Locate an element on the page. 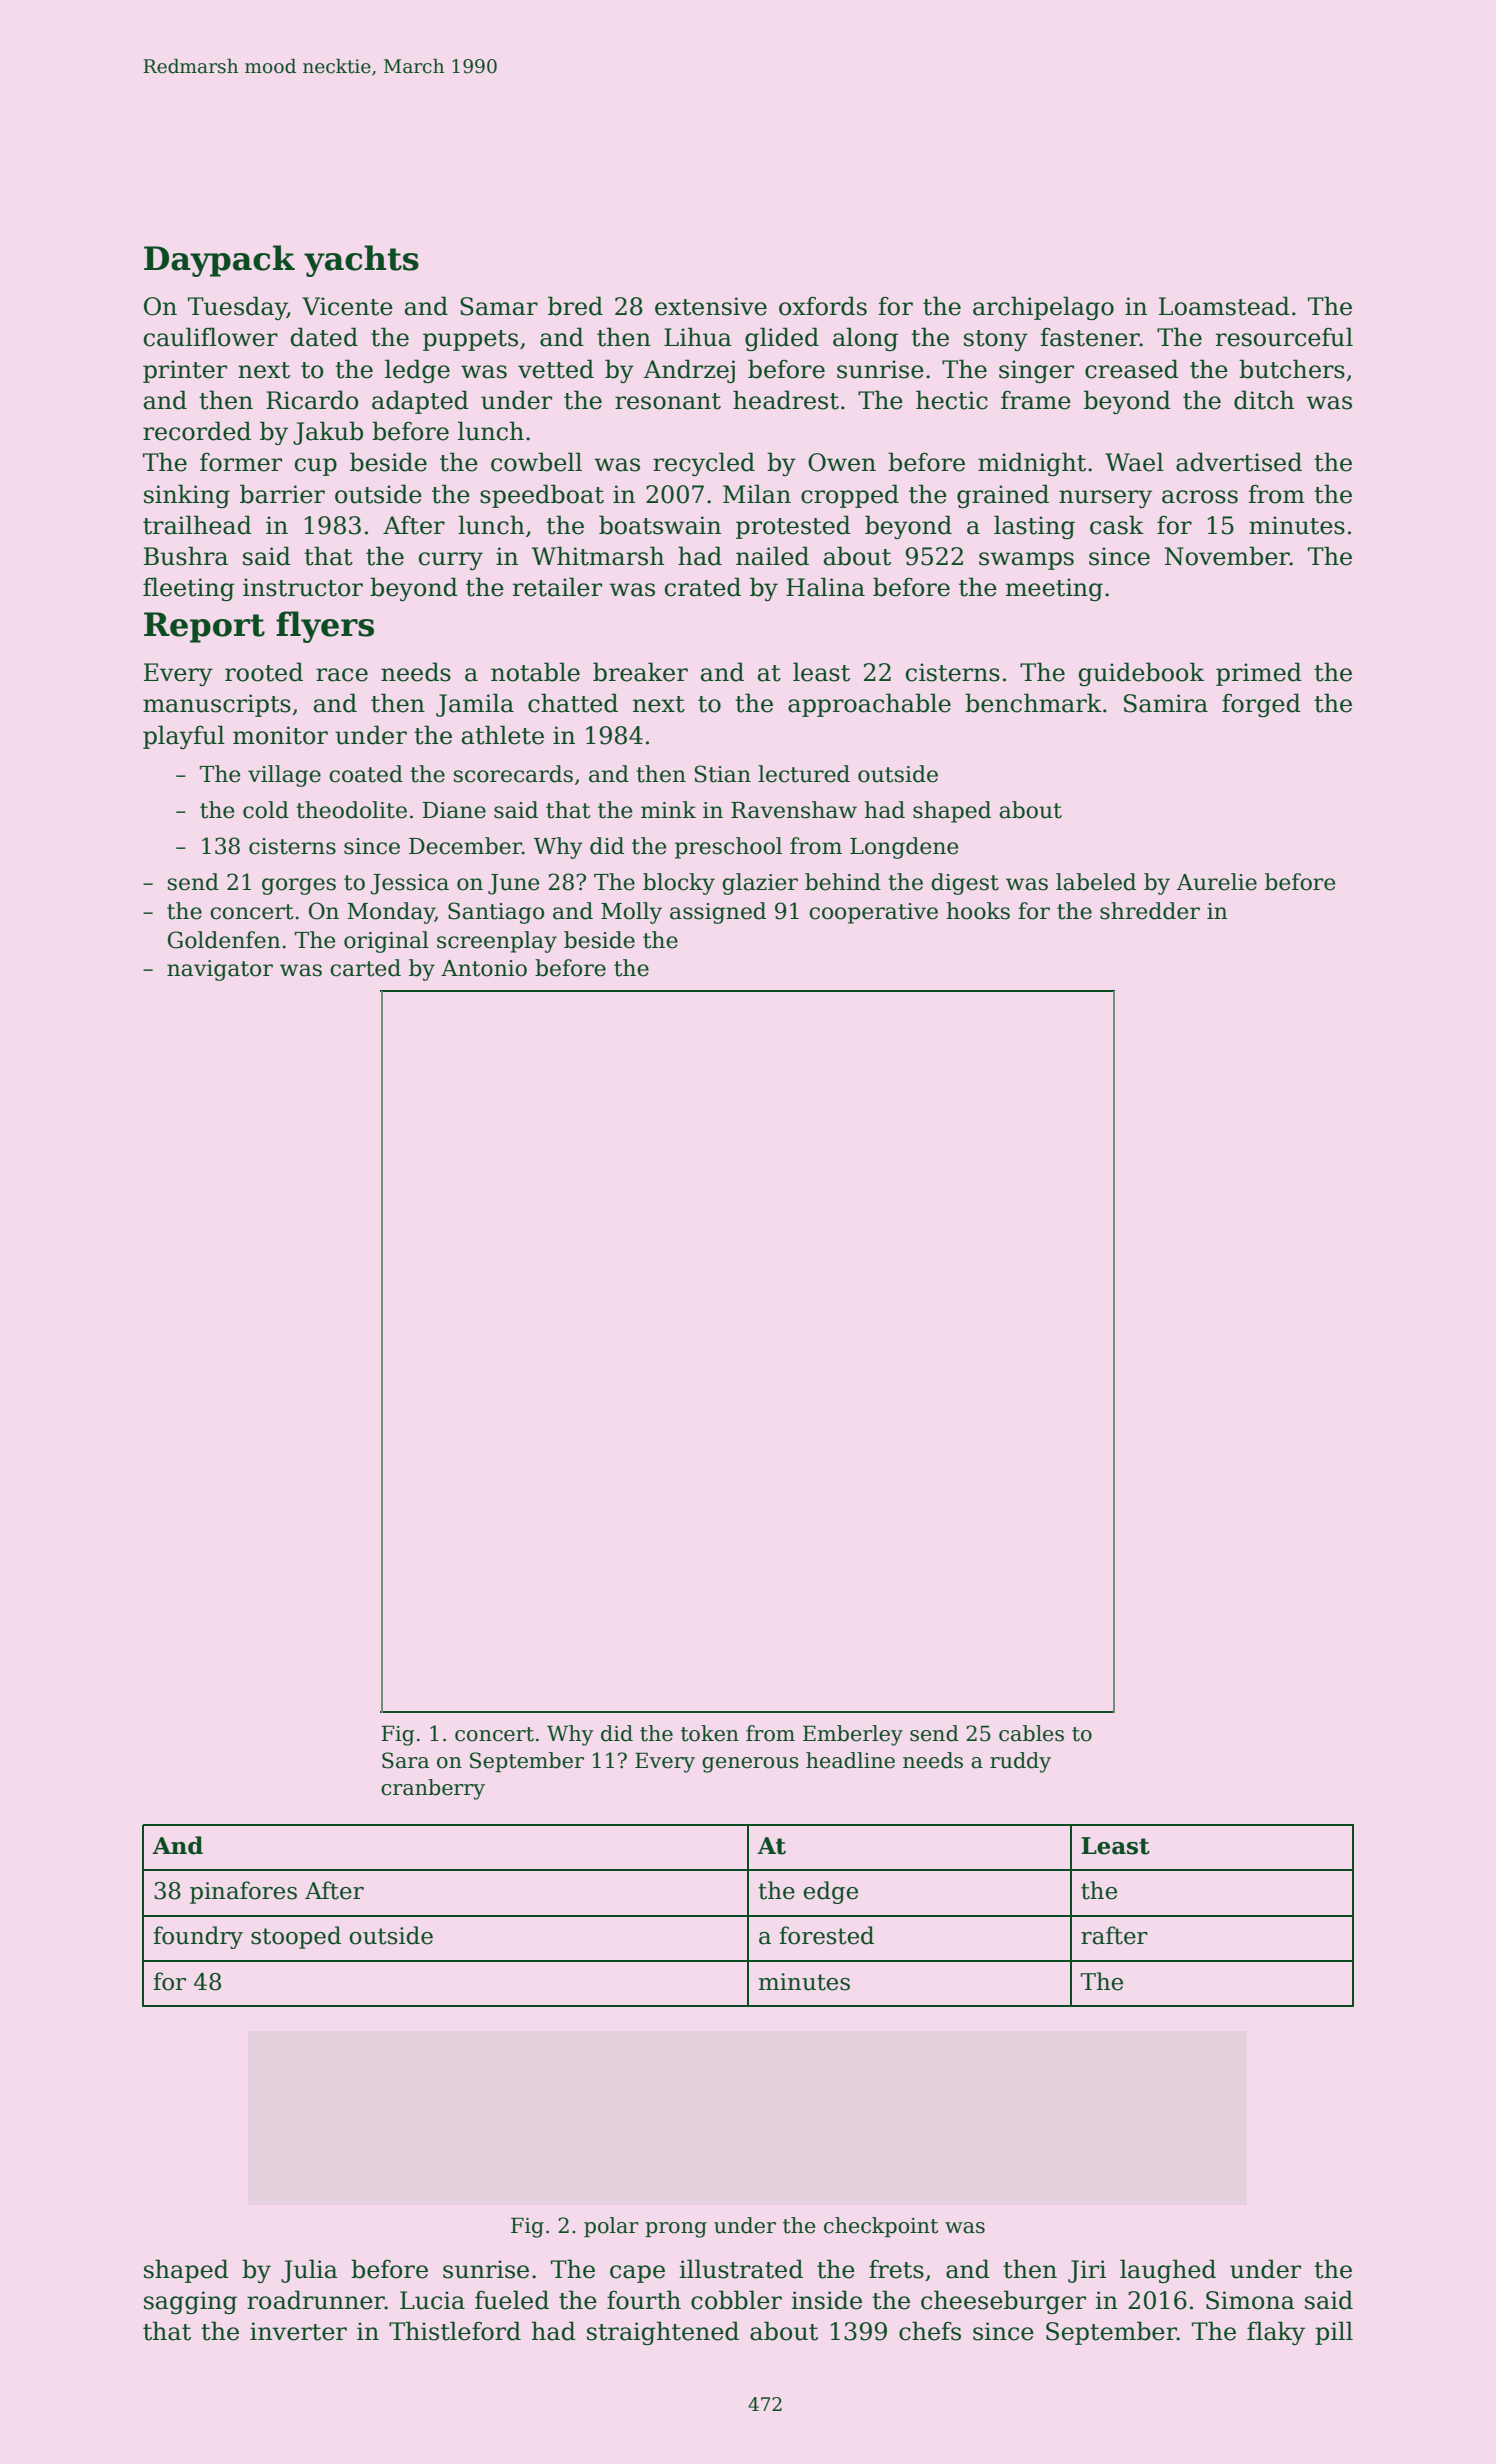 This page has width=1496, height=2464. Daypack is located at coordinates (219, 261).
